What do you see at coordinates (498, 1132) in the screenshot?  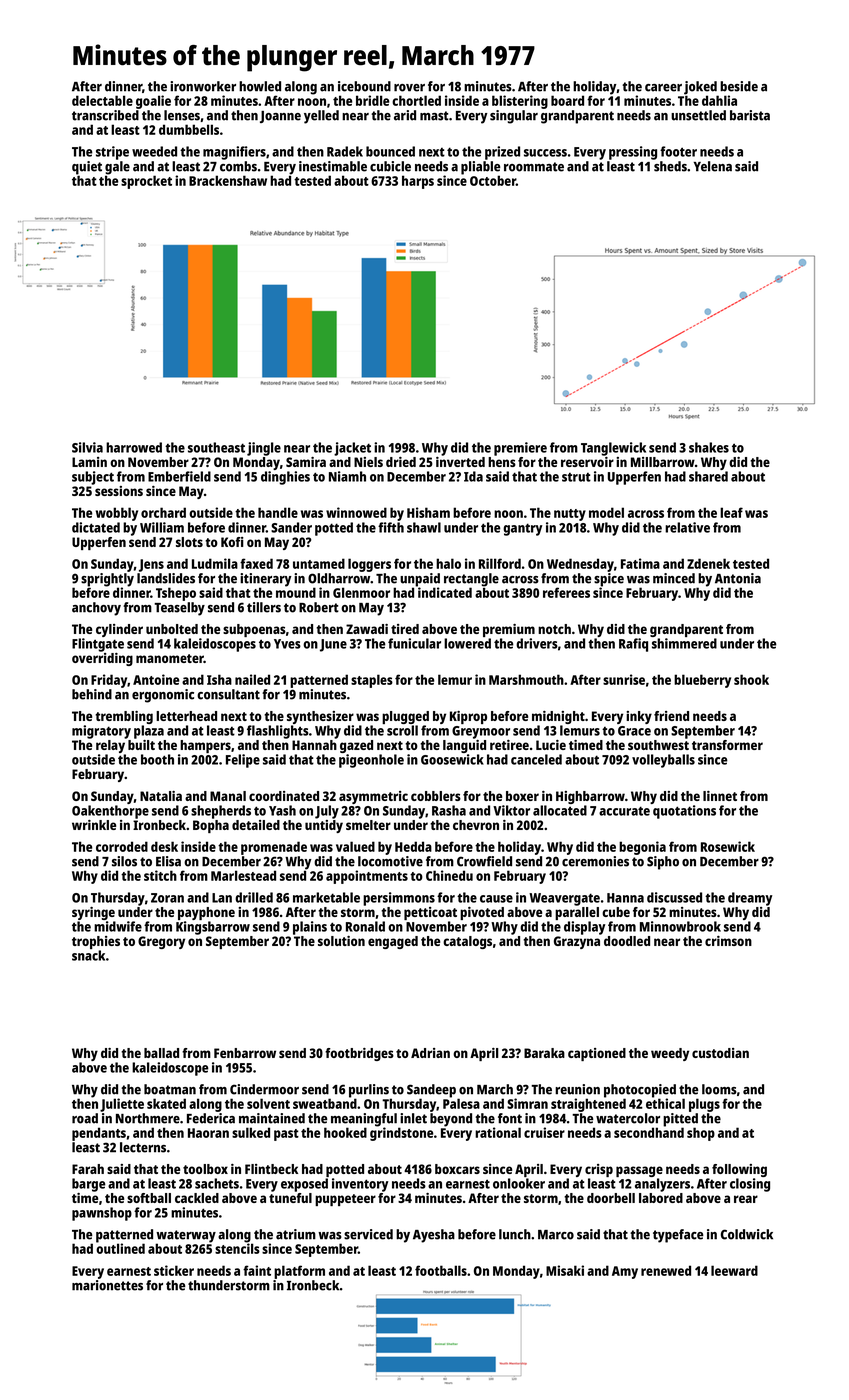 I see `rational` at bounding box center [498, 1132].
